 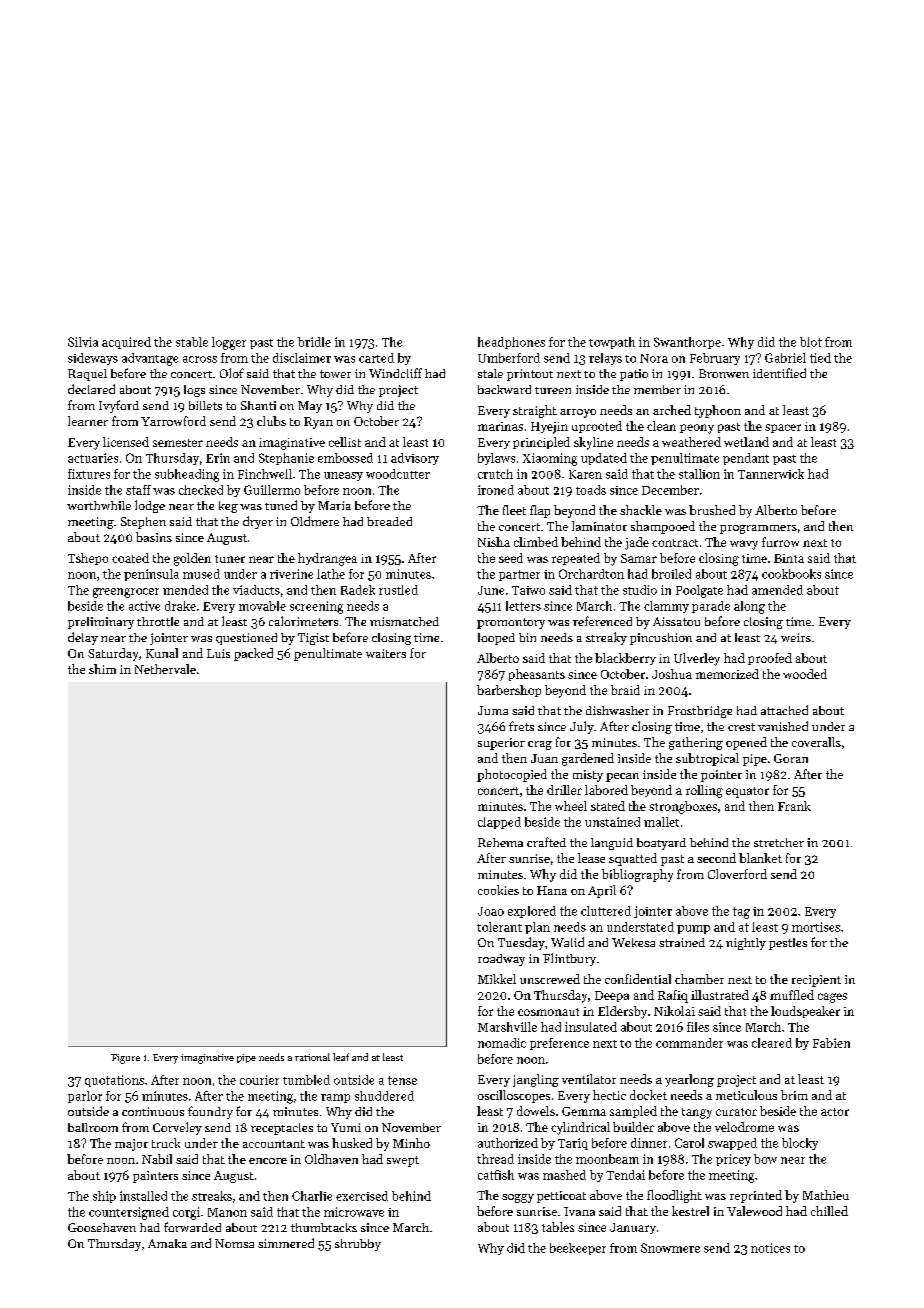 I want to click on along, so click(x=749, y=607).
